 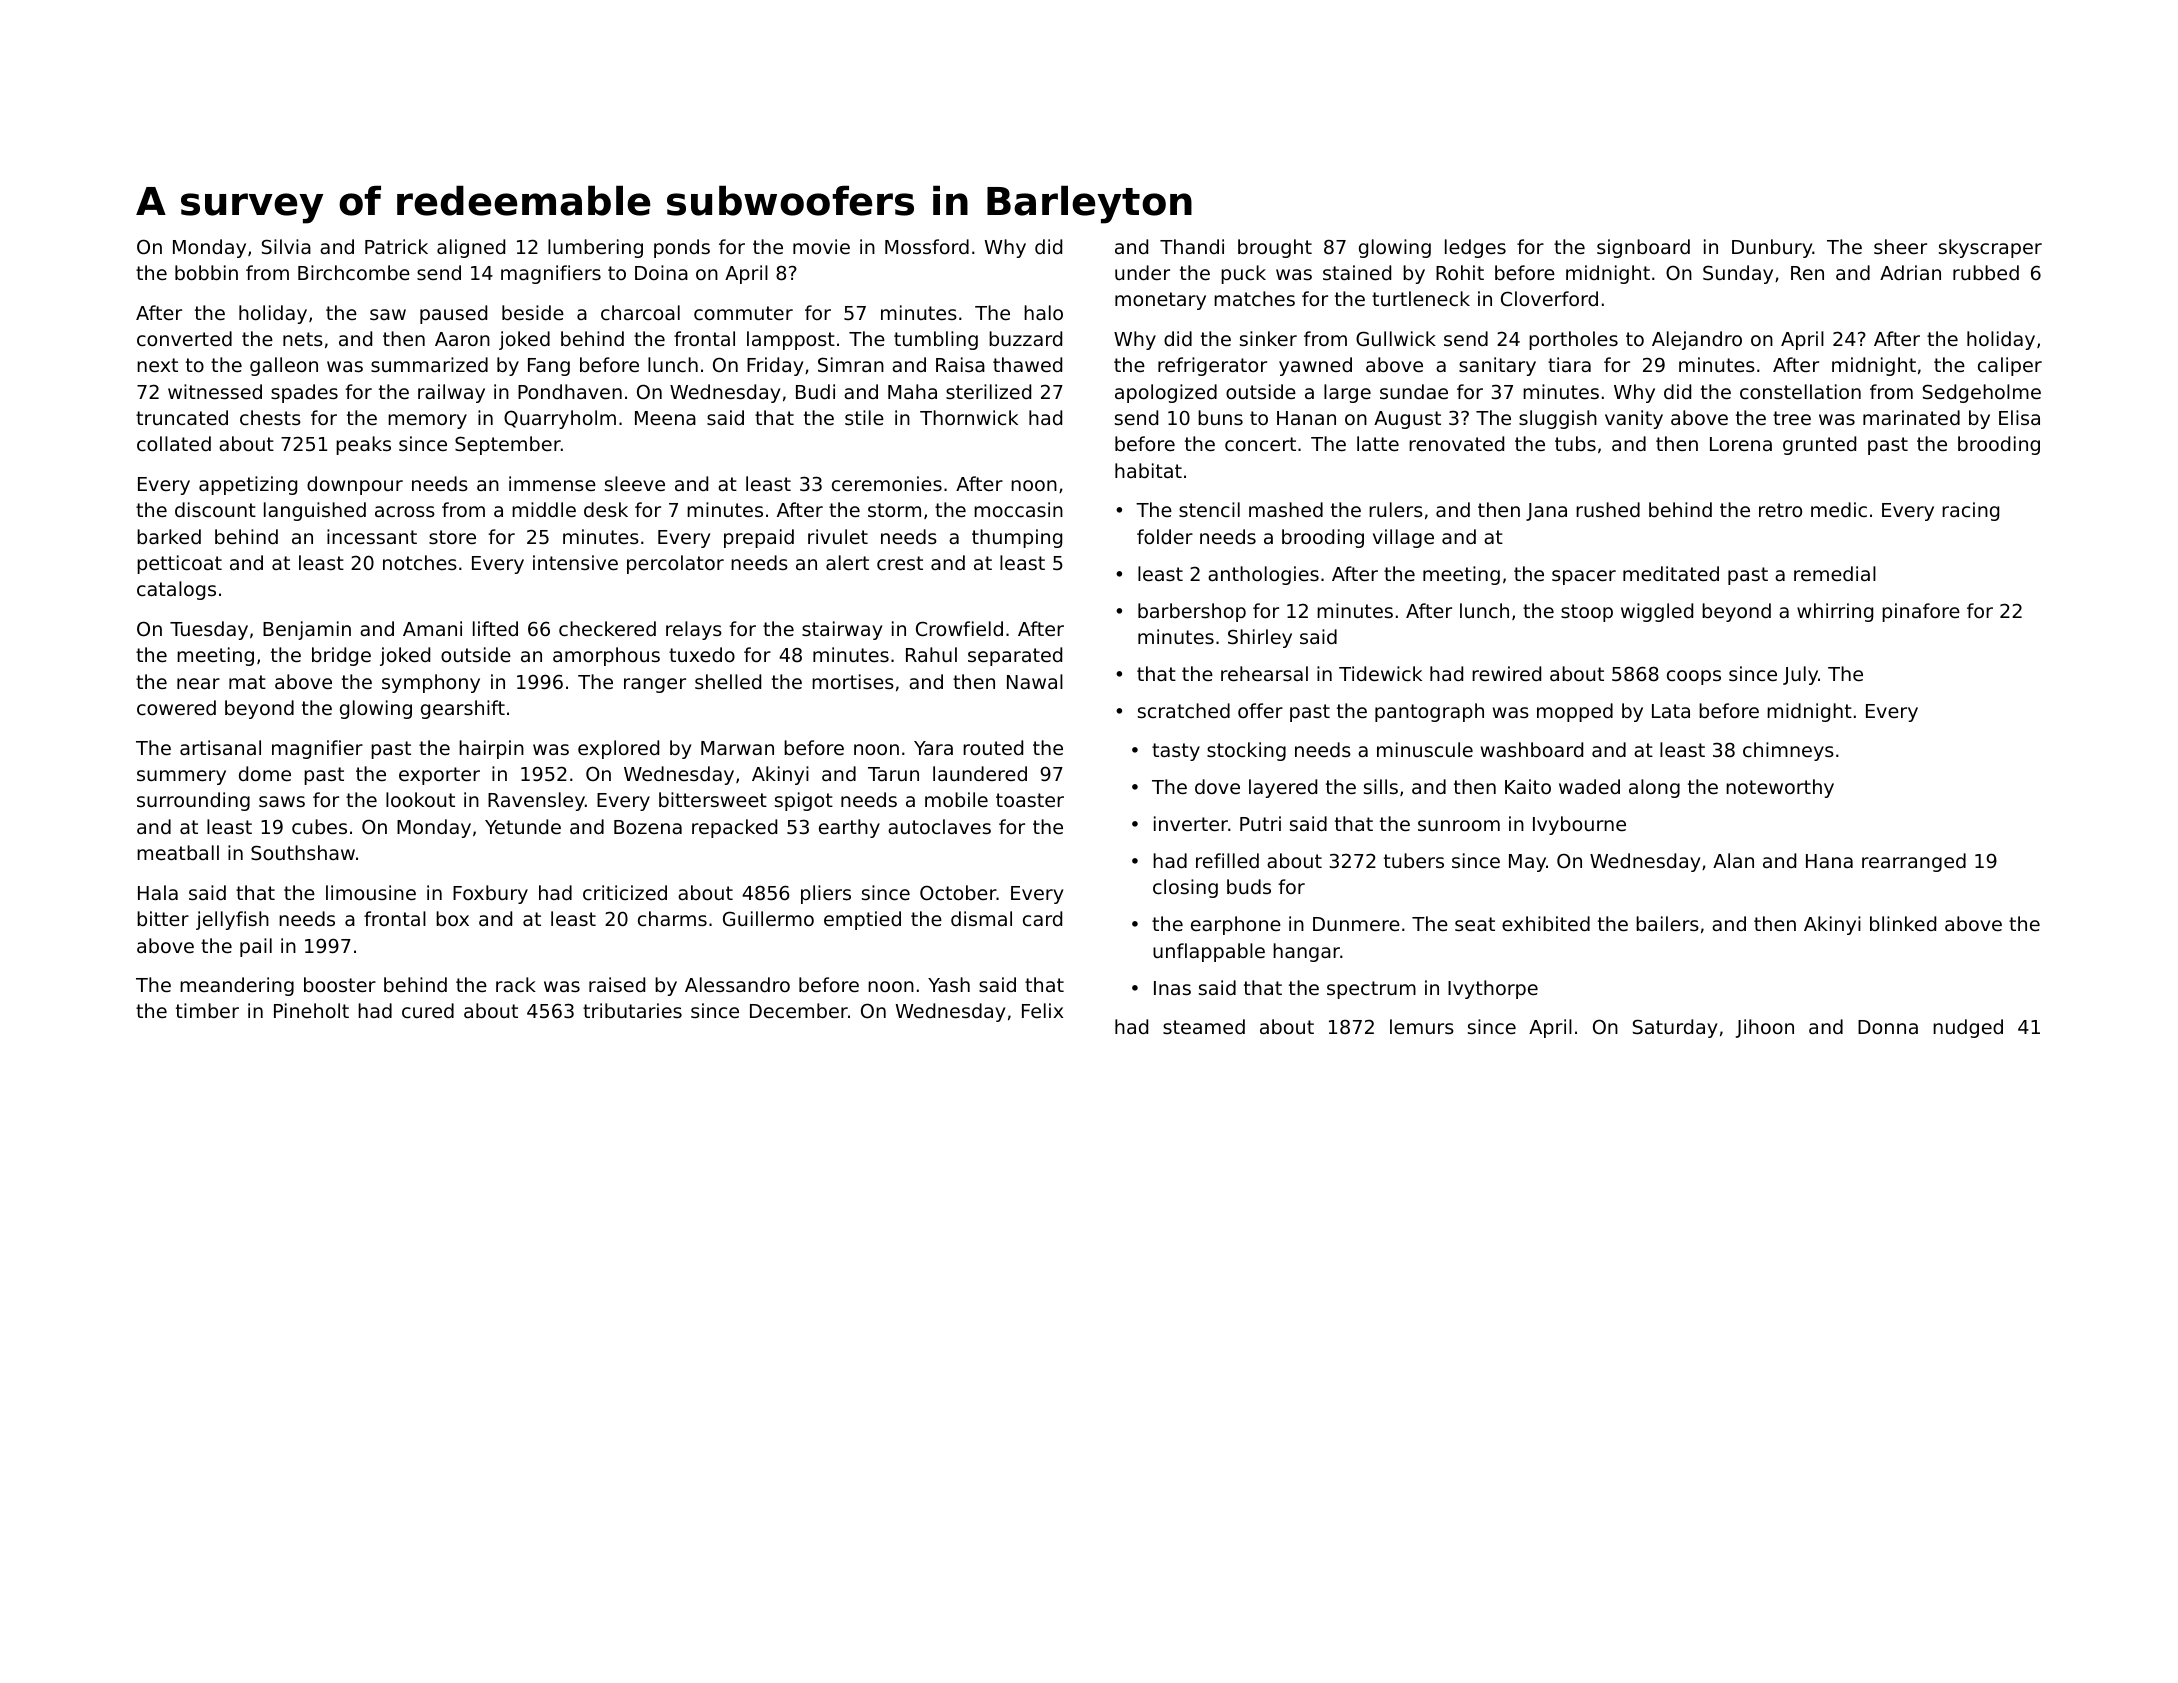 I want to click on bobbin, so click(x=206, y=272).
